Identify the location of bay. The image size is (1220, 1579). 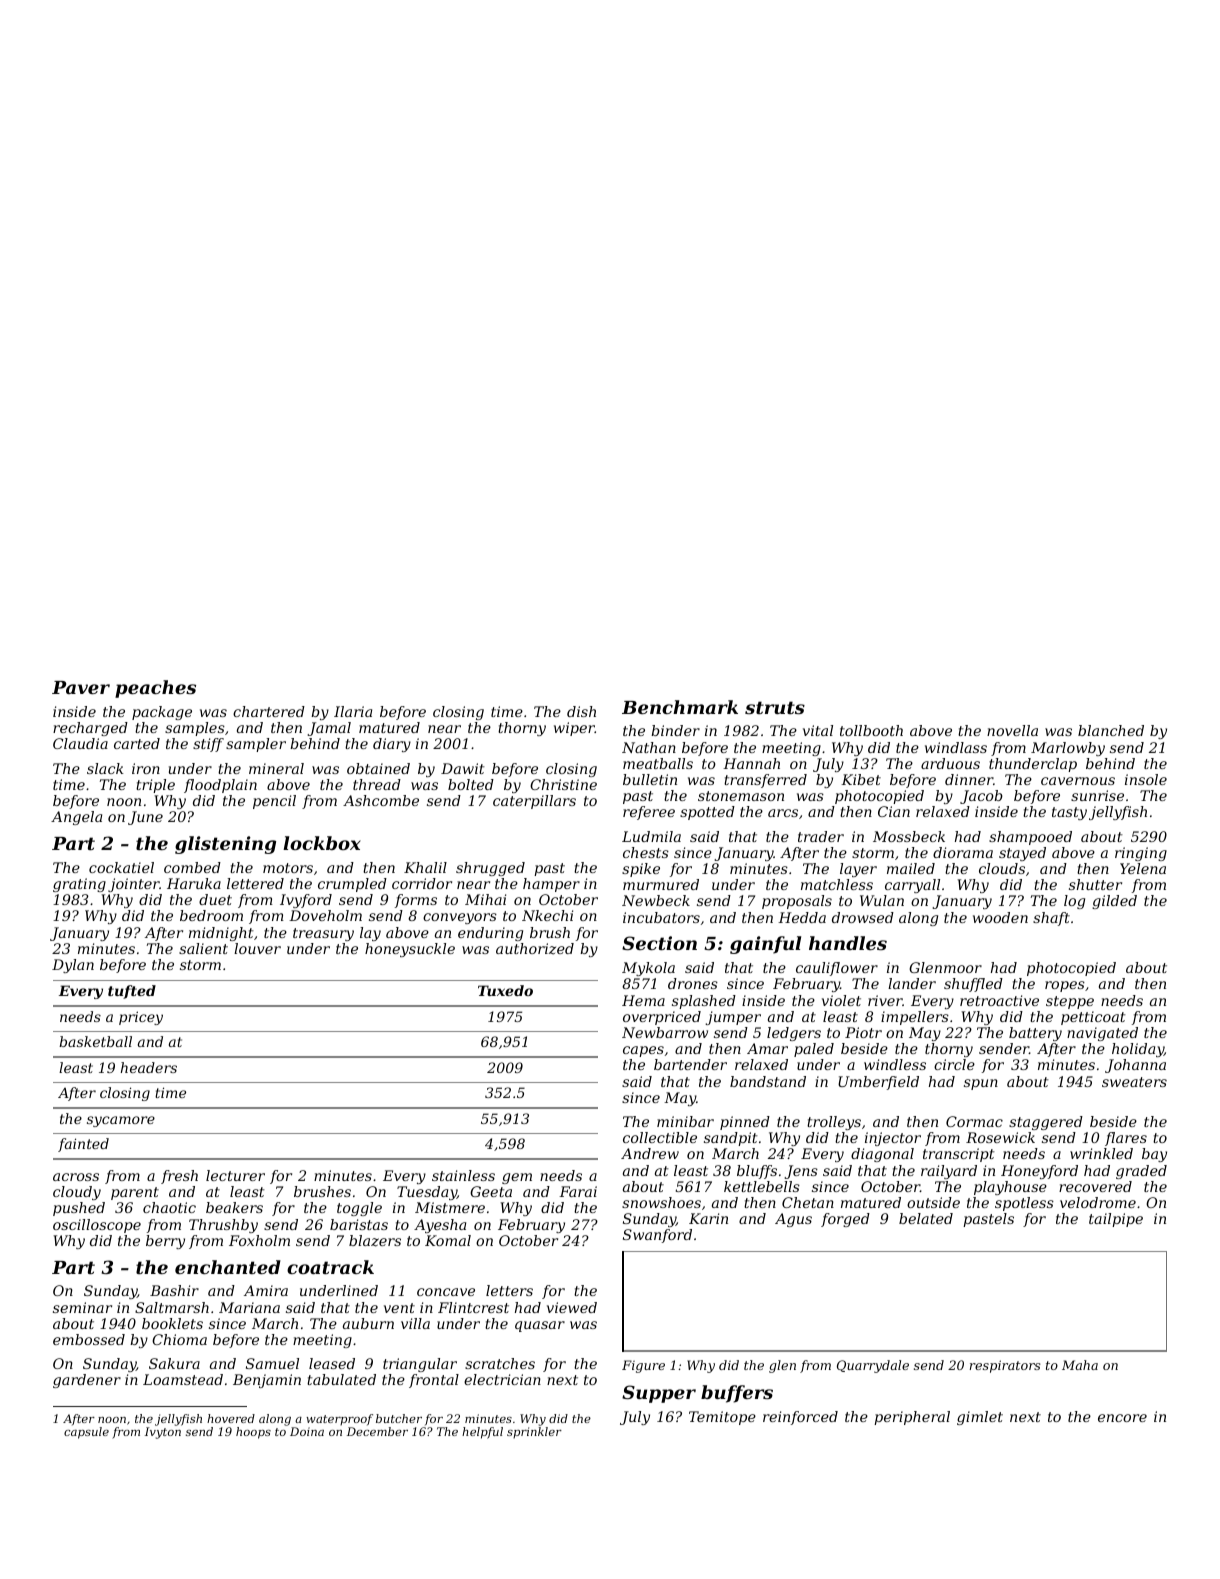
(1154, 1155).
